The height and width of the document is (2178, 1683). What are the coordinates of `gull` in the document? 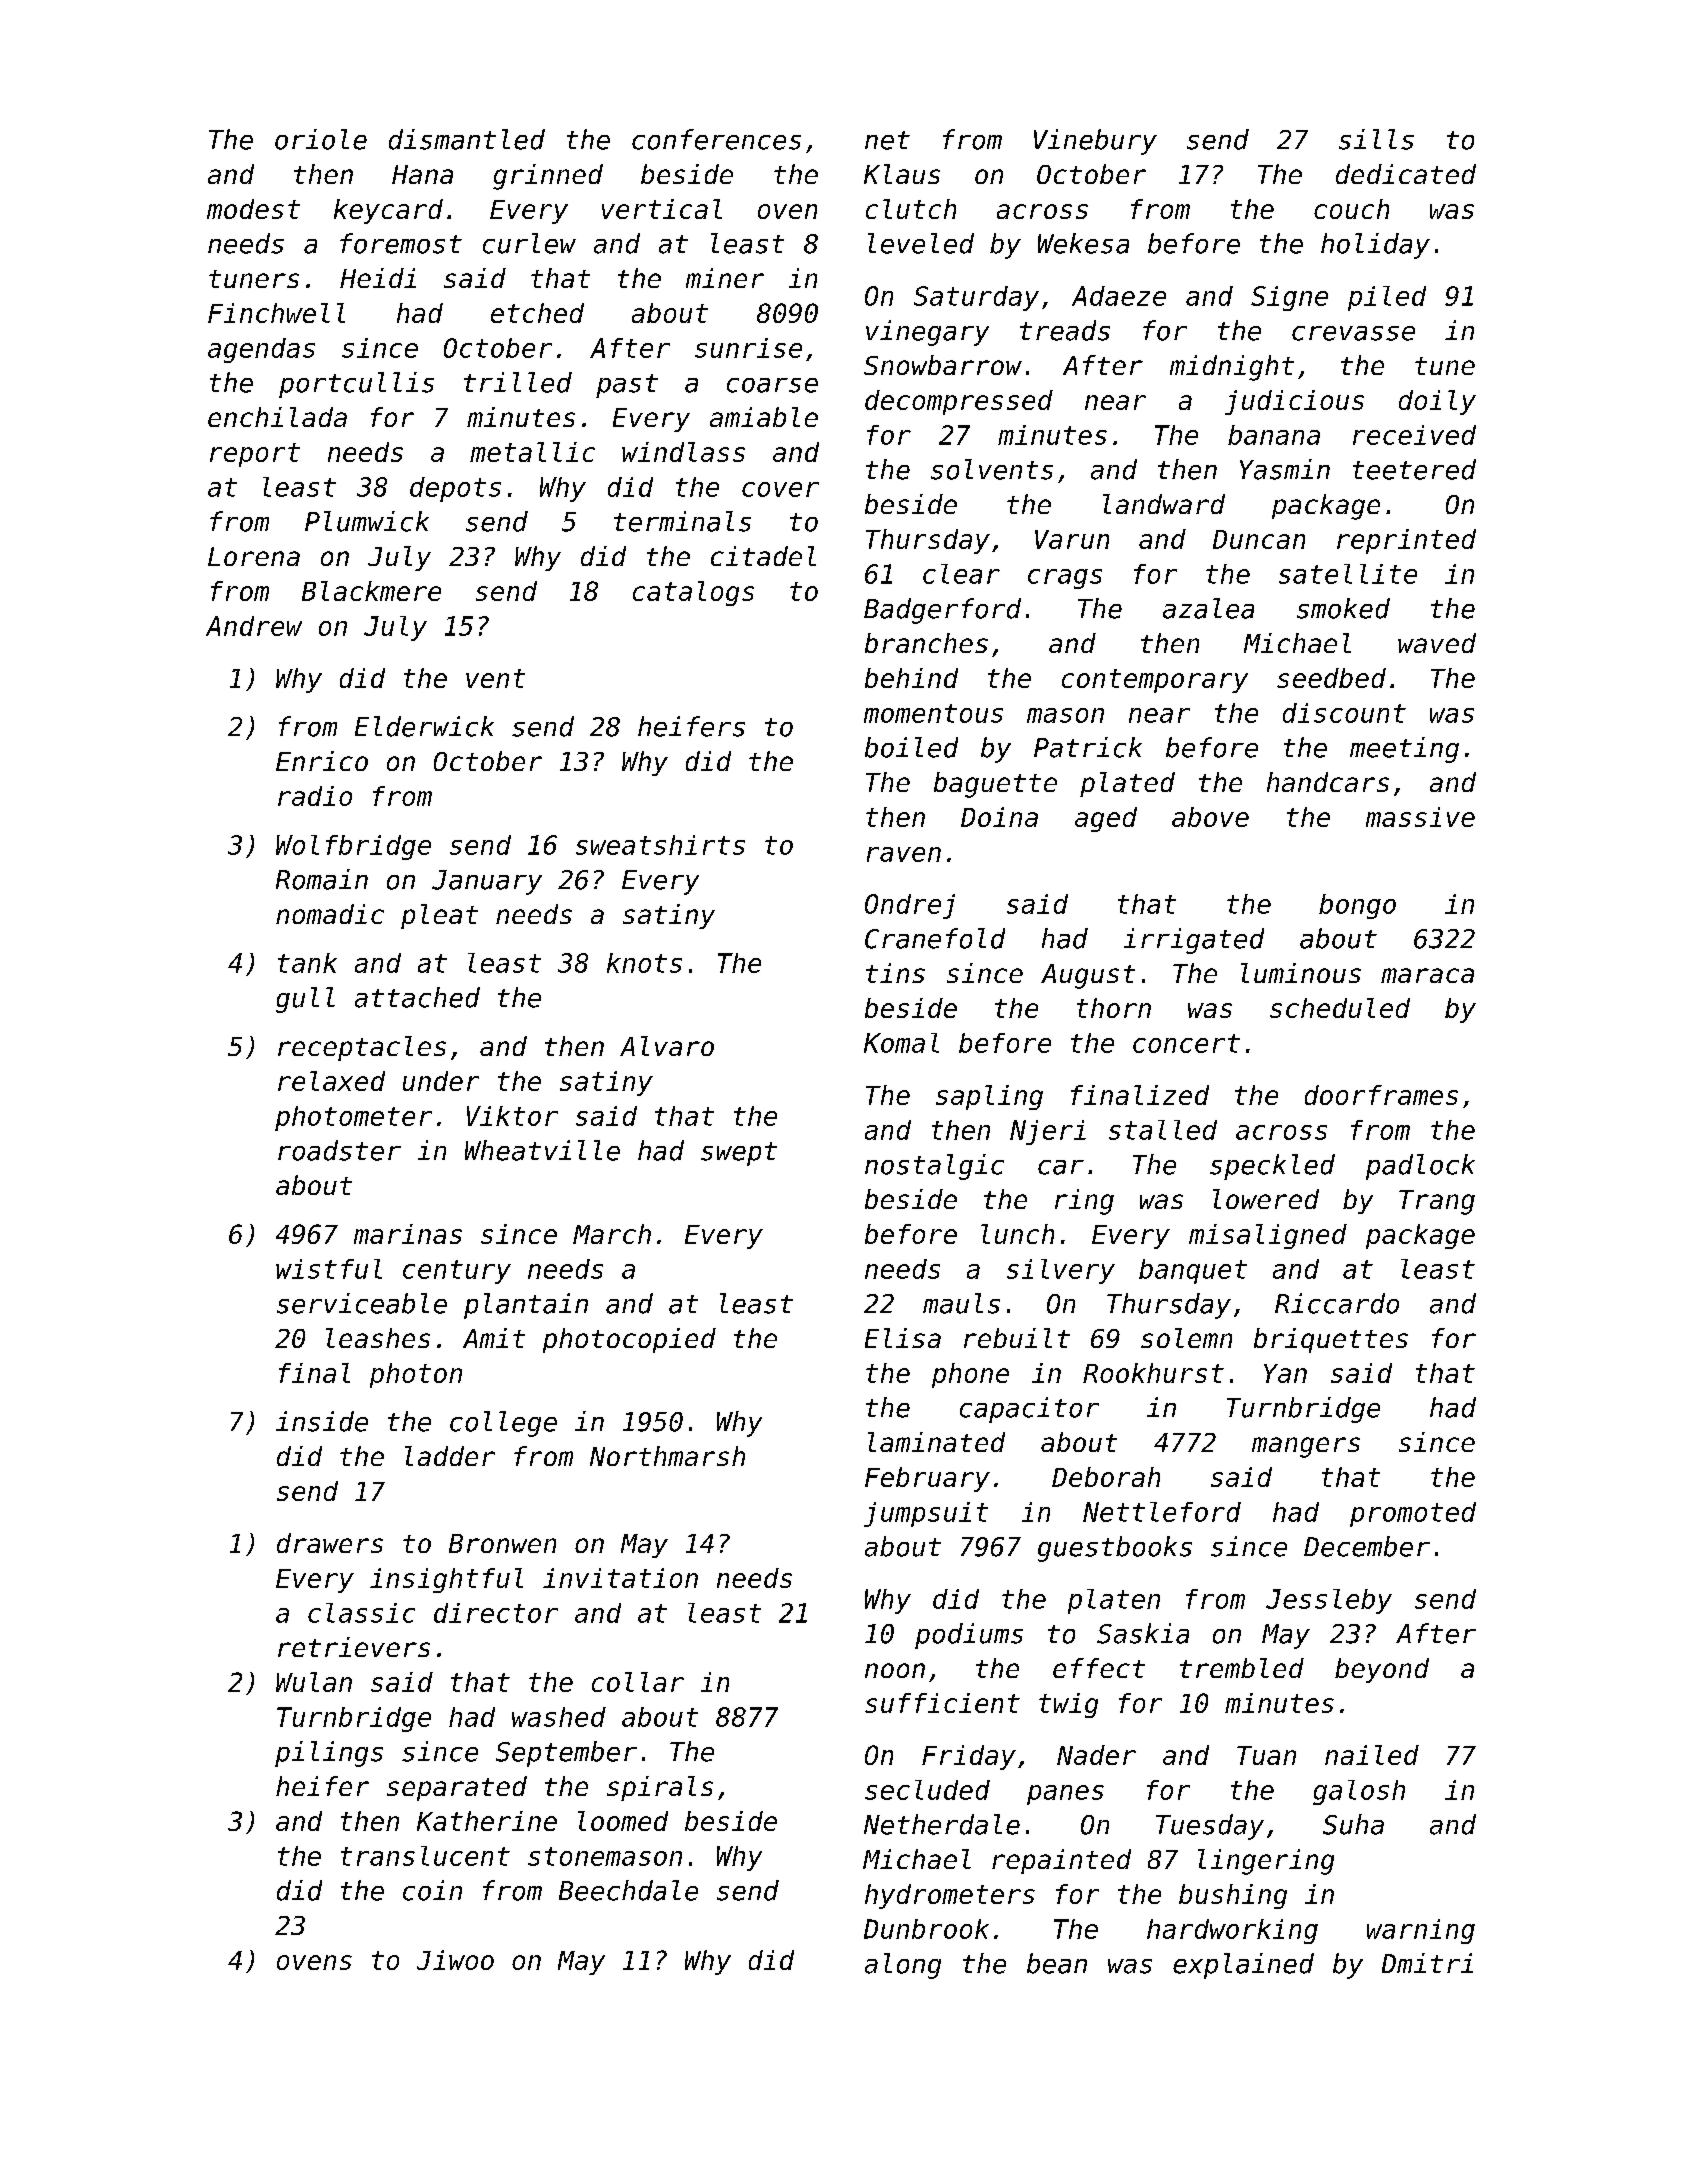 It's located at (305, 1000).
